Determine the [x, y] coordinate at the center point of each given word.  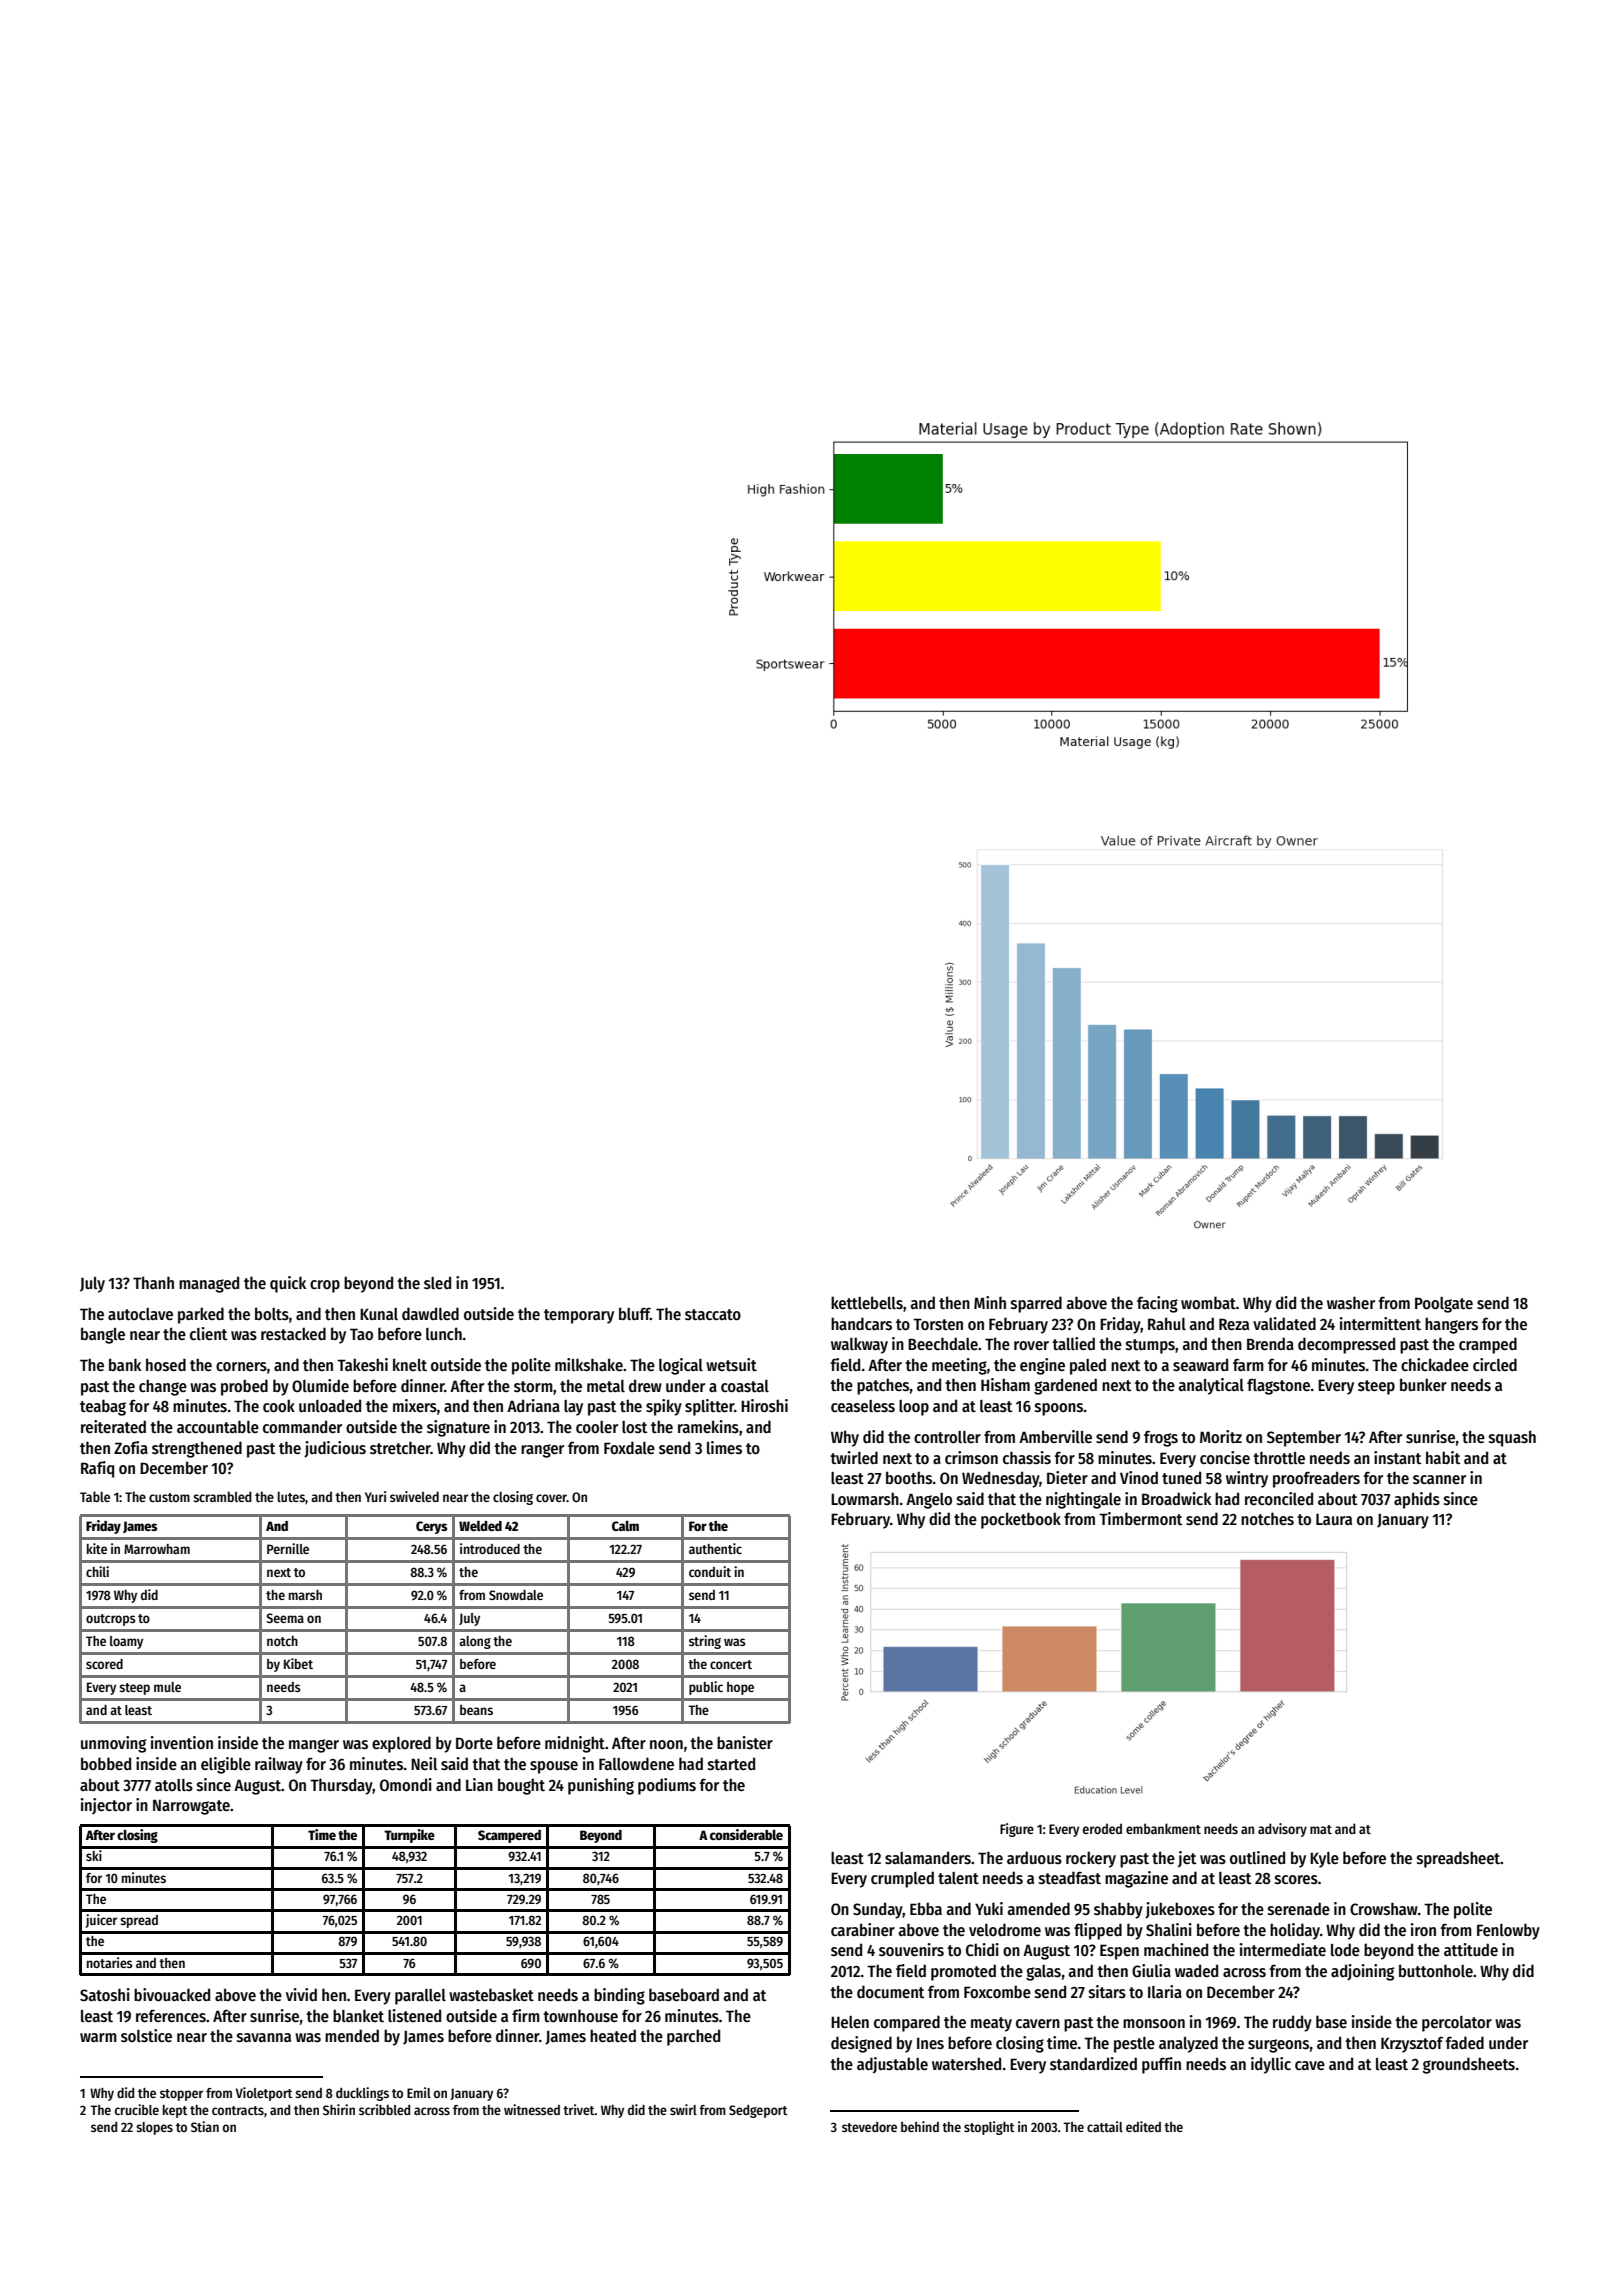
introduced [490, 1548]
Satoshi [105, 1994]
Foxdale [629, 1447]
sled [437, 1282]
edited [1143, 2126]
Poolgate [1444, 1305]
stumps [1150, 1346]
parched [693, 2037]
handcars [861, 1323]
